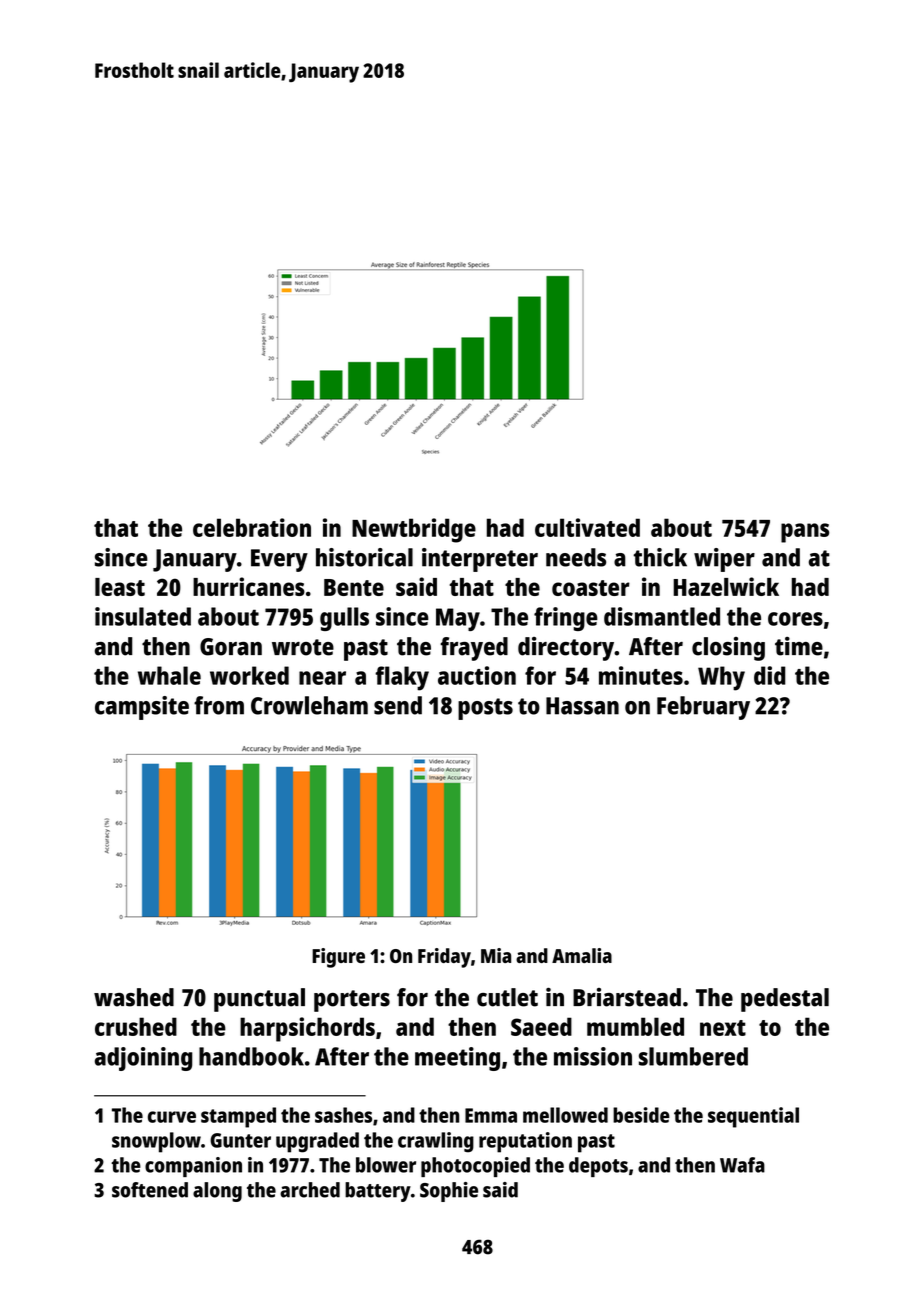  I want to click on pans, so click(805, 533).
